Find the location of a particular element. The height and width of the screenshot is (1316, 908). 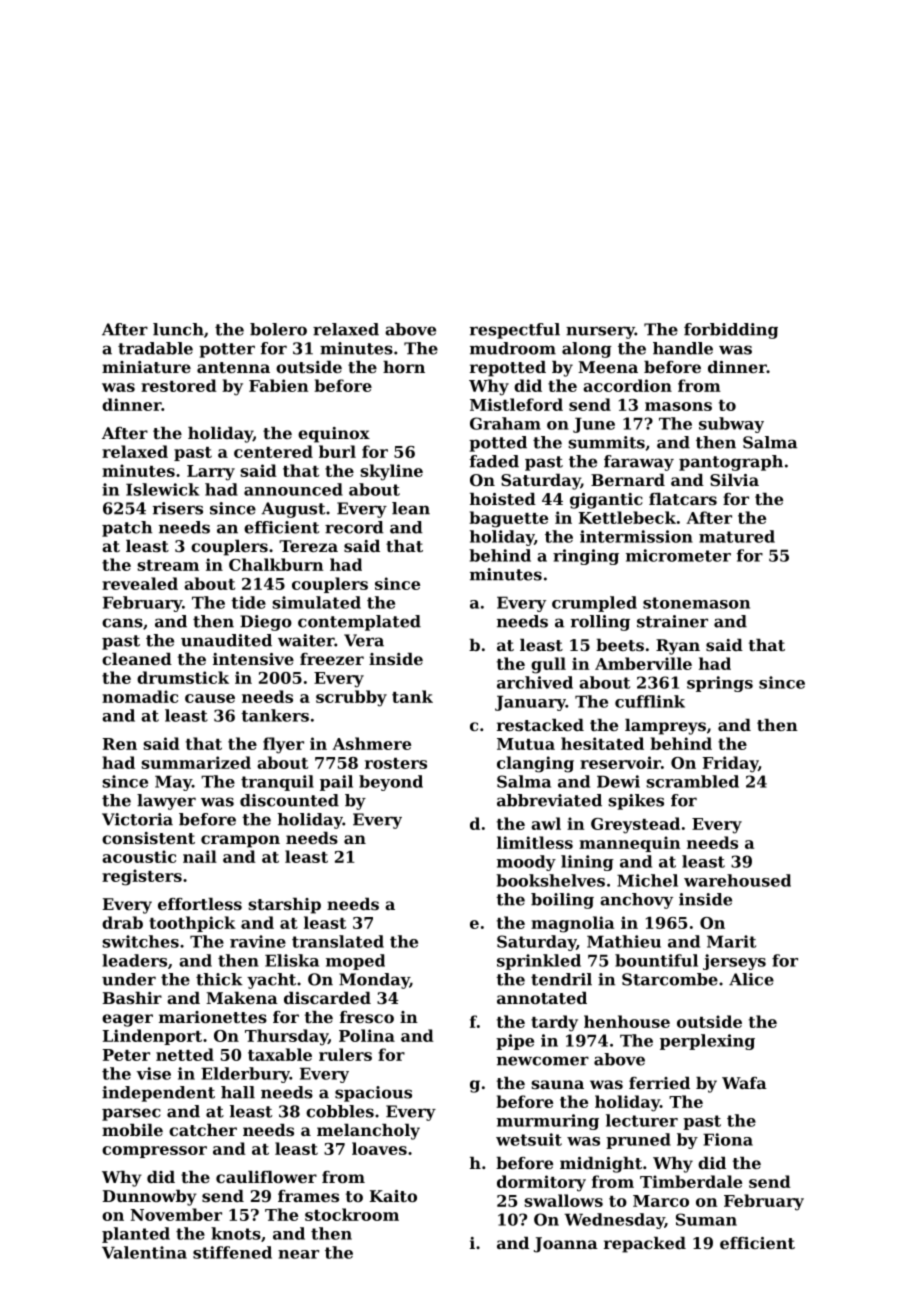

freezer is located at coordinates (332, 659).
